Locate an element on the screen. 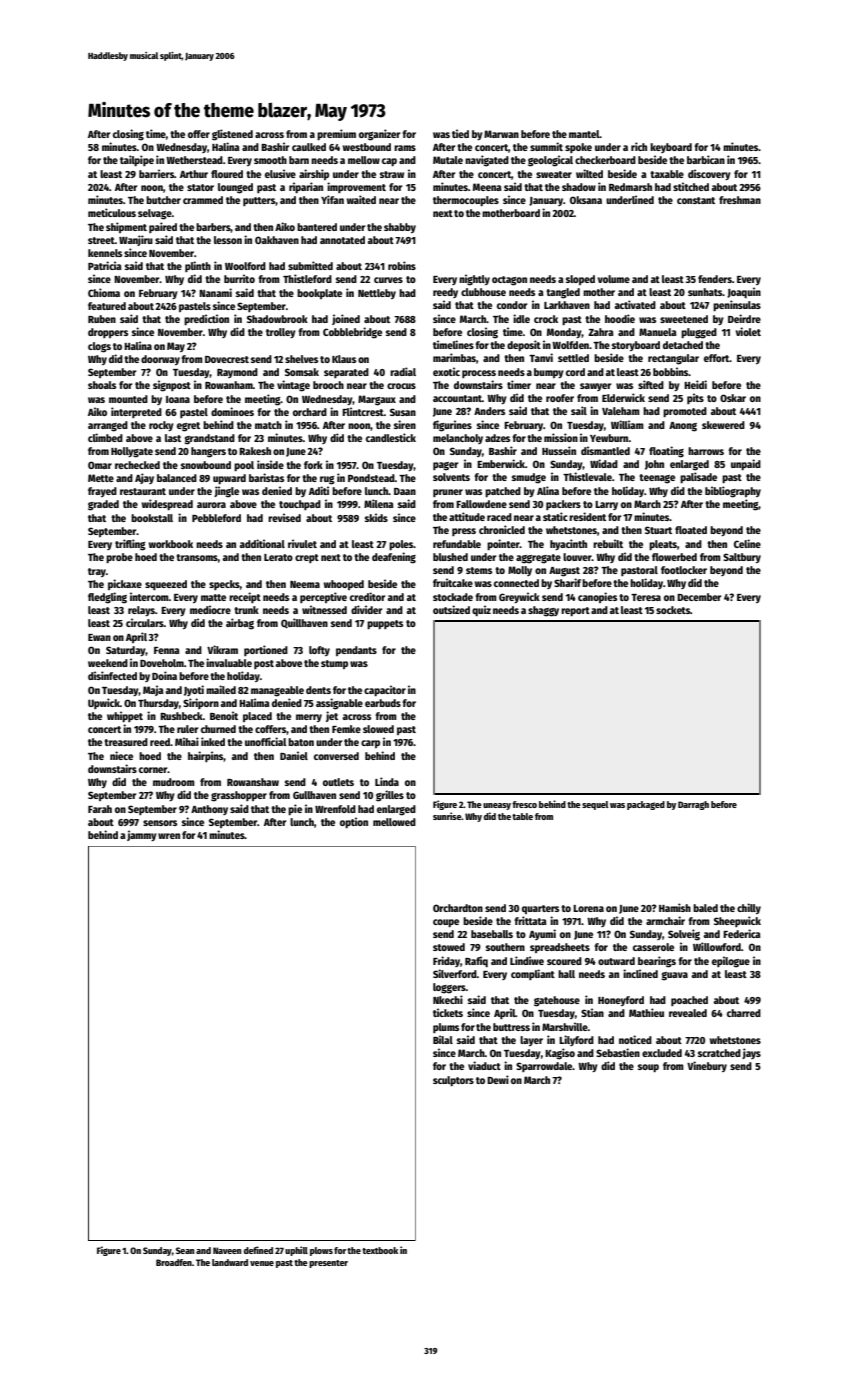 The height and width of the screenshot is (1400, 849). meticulous is located at coordinates (112, 212).
